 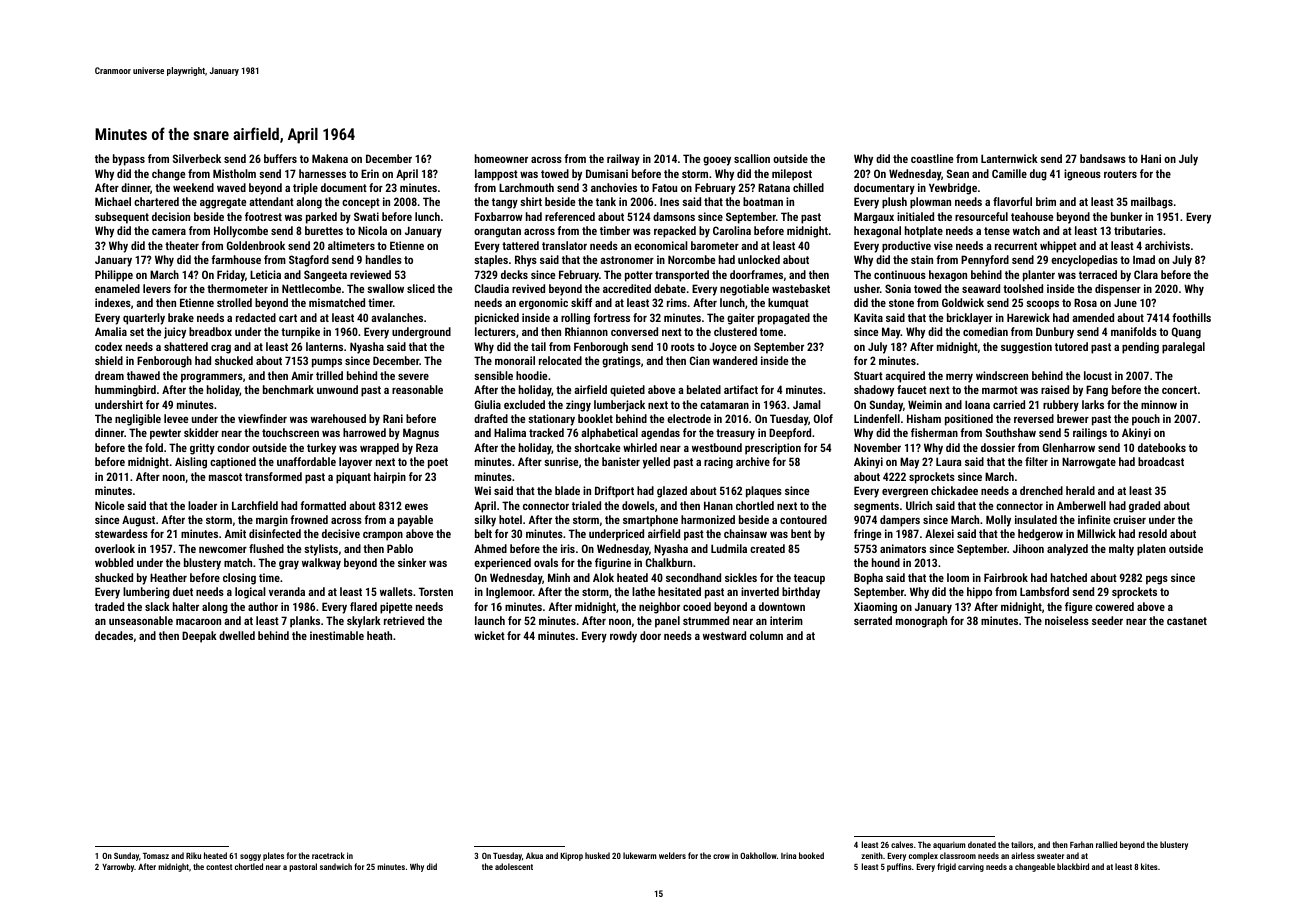 I want to click on gratings, so click(x=621, y=362).
